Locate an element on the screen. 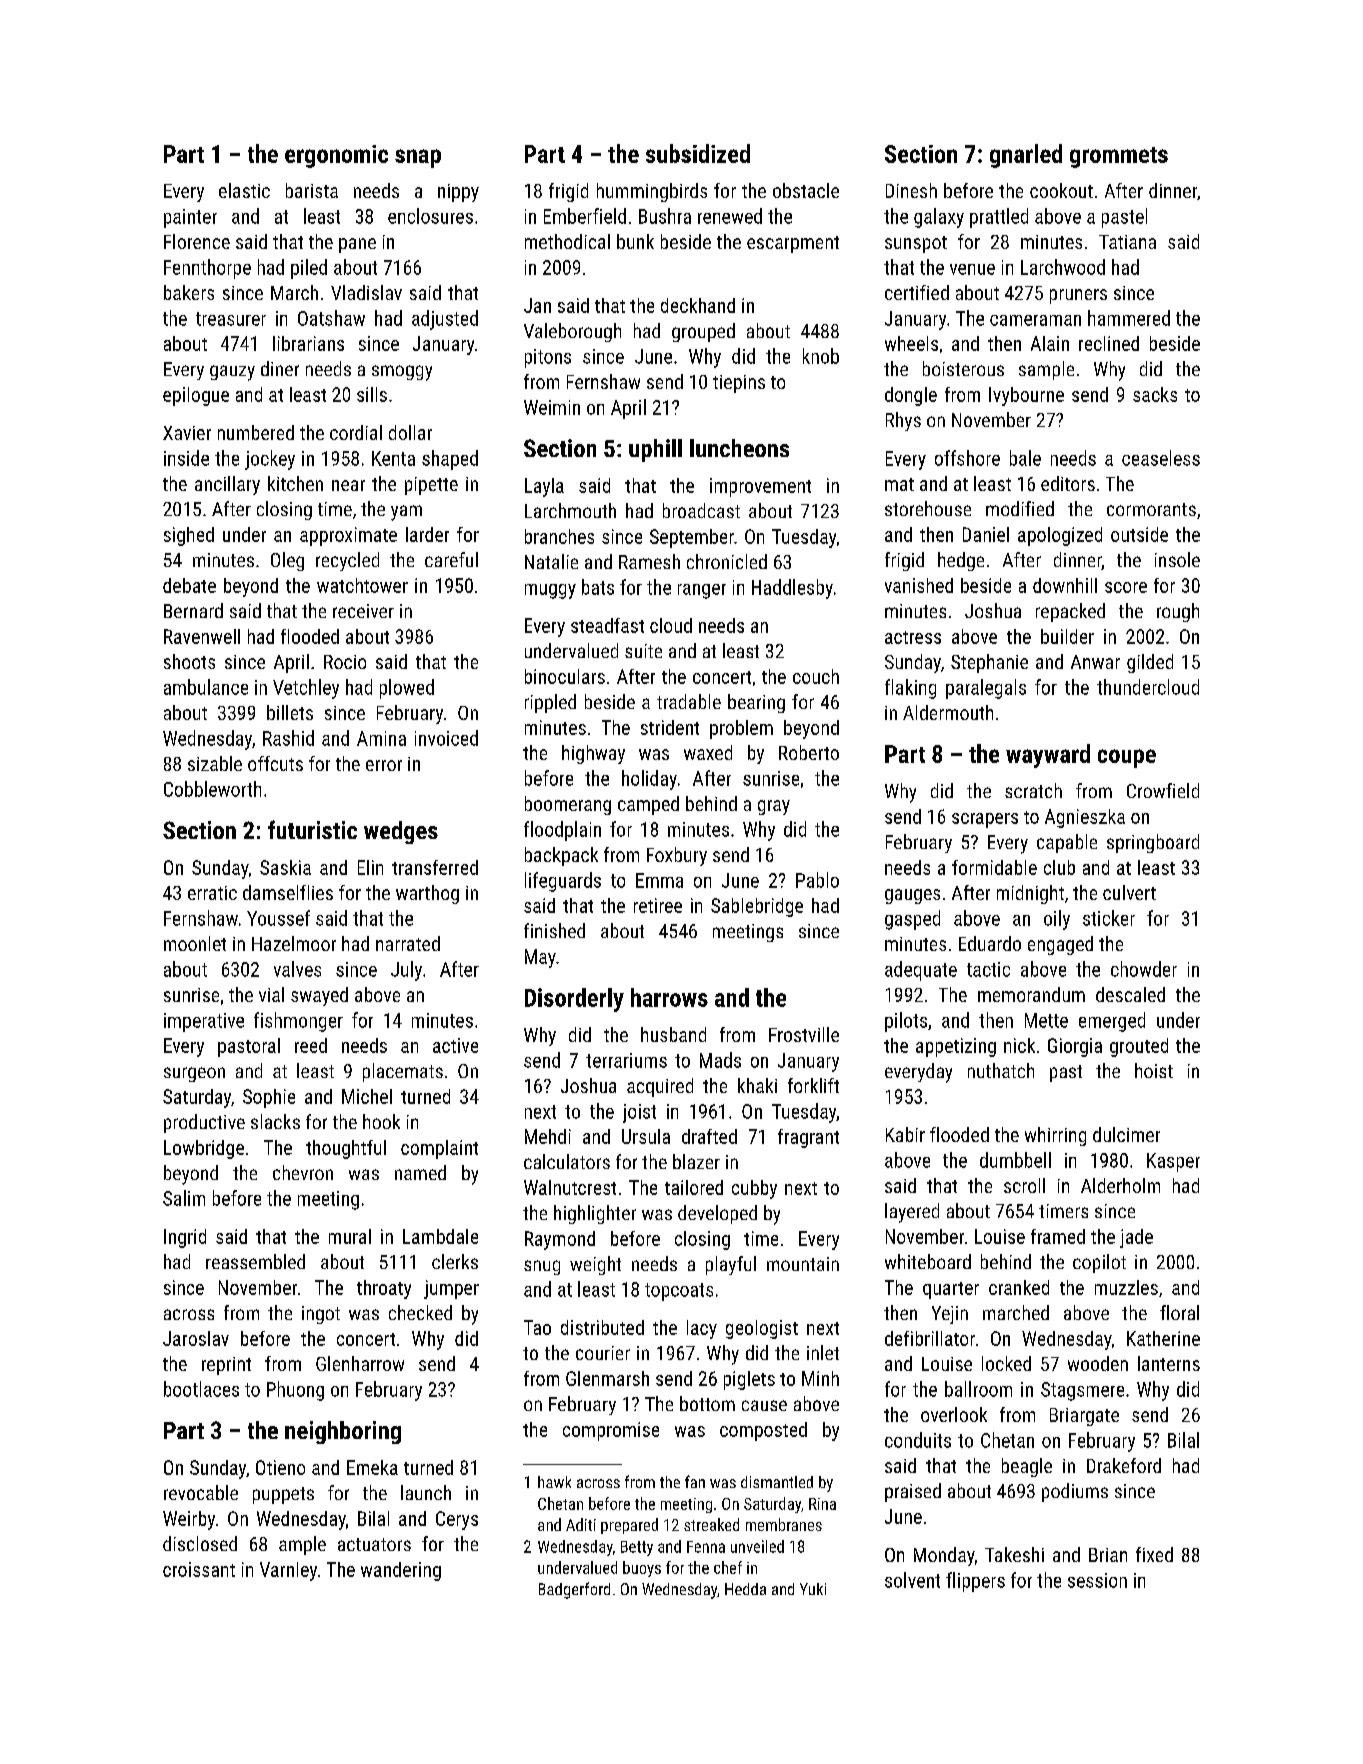  Dinesh is located at coordinates (911, 190).
